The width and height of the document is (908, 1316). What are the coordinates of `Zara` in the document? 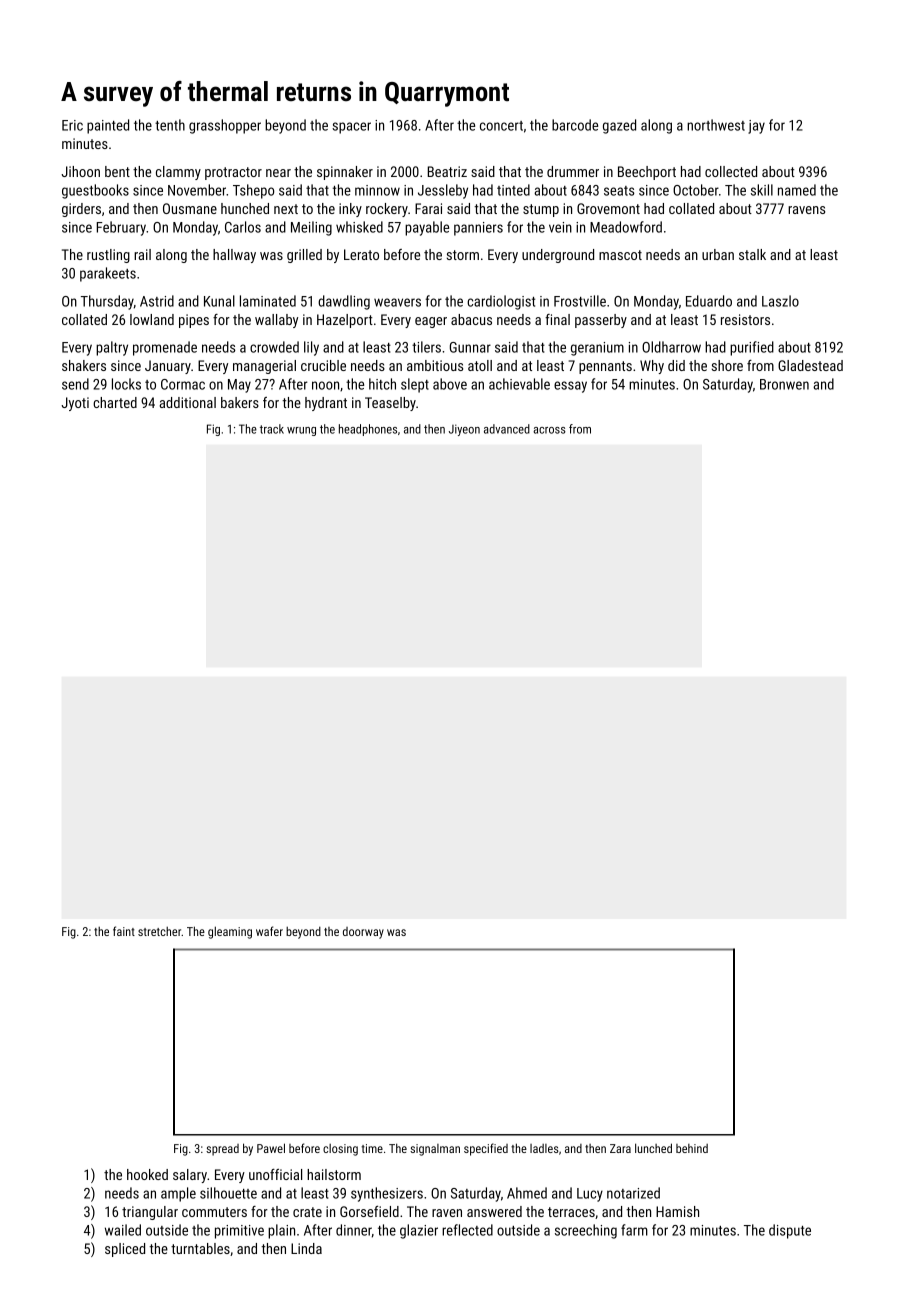 It's located at (620, 1148).
